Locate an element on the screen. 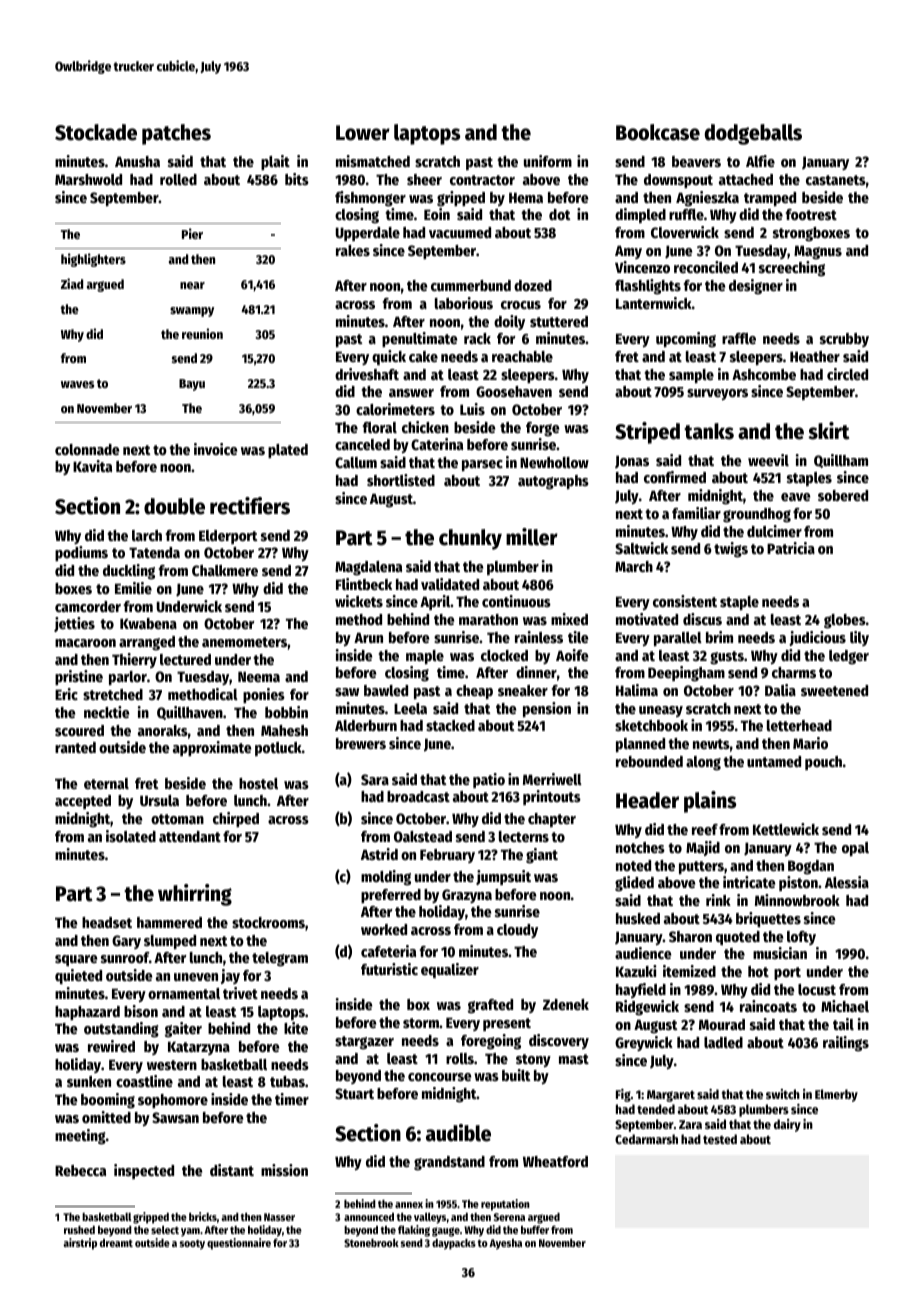  husked is located at coordinates (638, 918).
